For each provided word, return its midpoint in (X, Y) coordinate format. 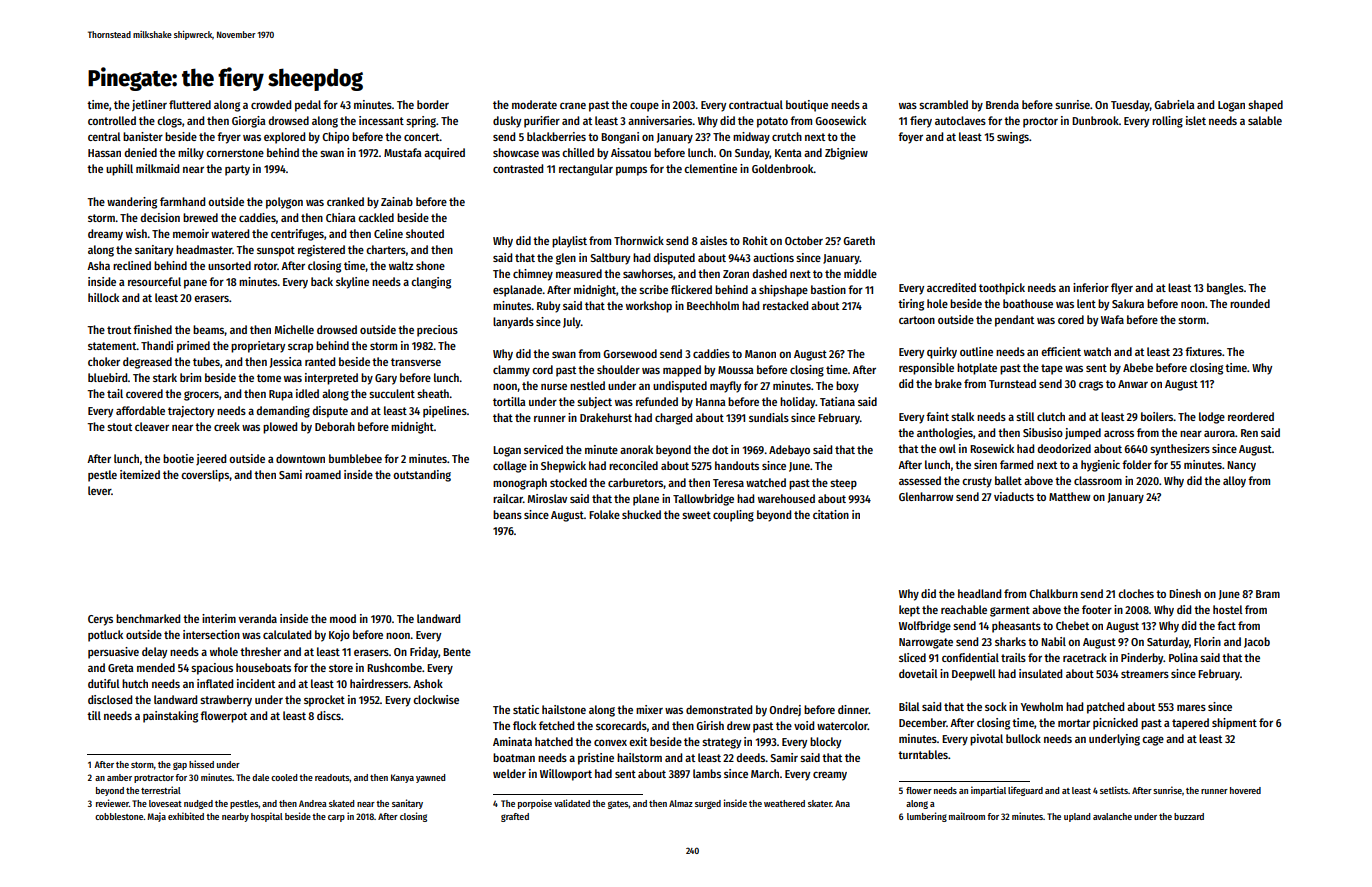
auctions (773, 257)
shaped (1265, 106)
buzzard (1189, 816)
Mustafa (403, 152)
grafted (515, 817)
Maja (156, 817)
